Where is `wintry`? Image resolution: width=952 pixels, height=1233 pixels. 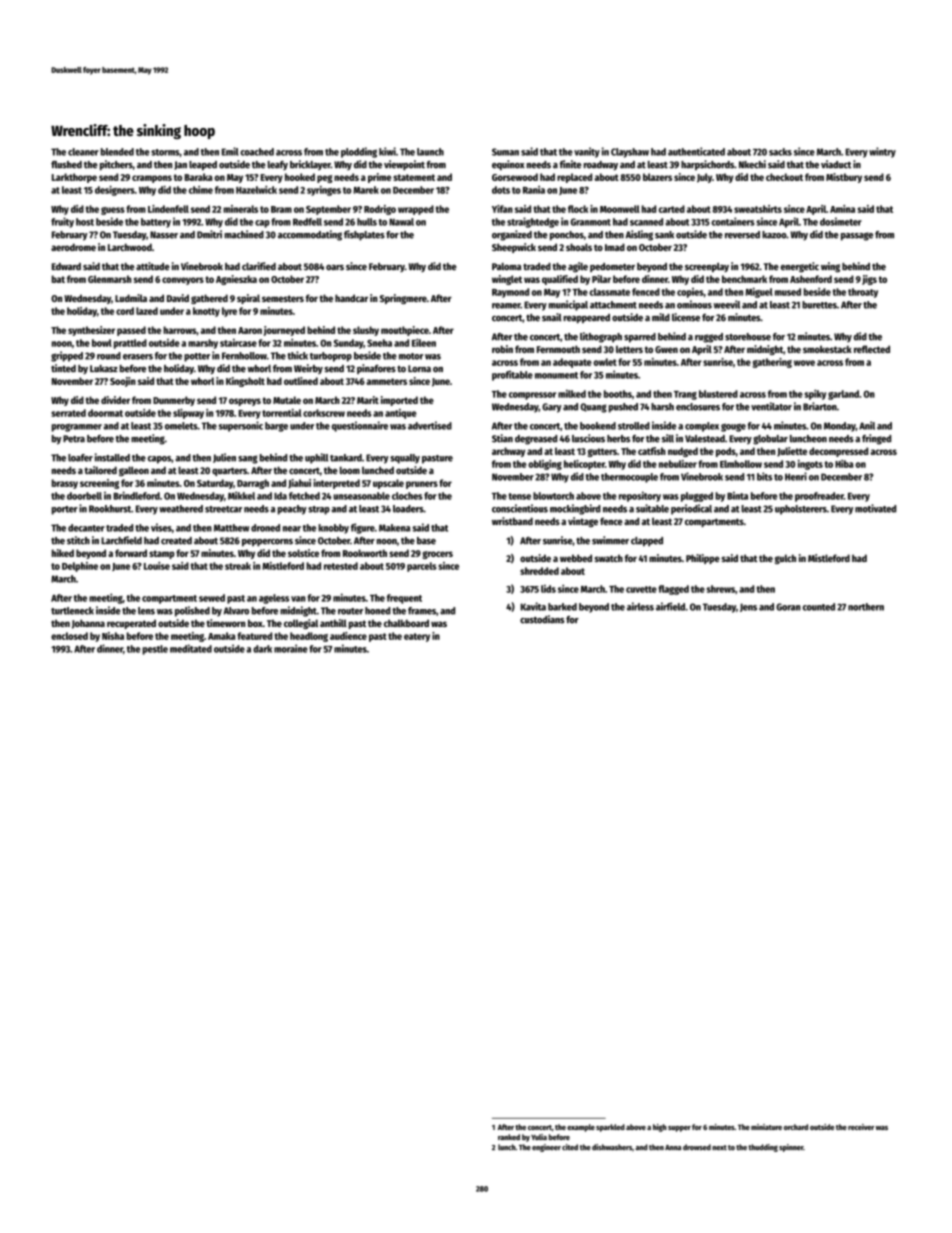
wintry is located at coordinates (882, 152).
